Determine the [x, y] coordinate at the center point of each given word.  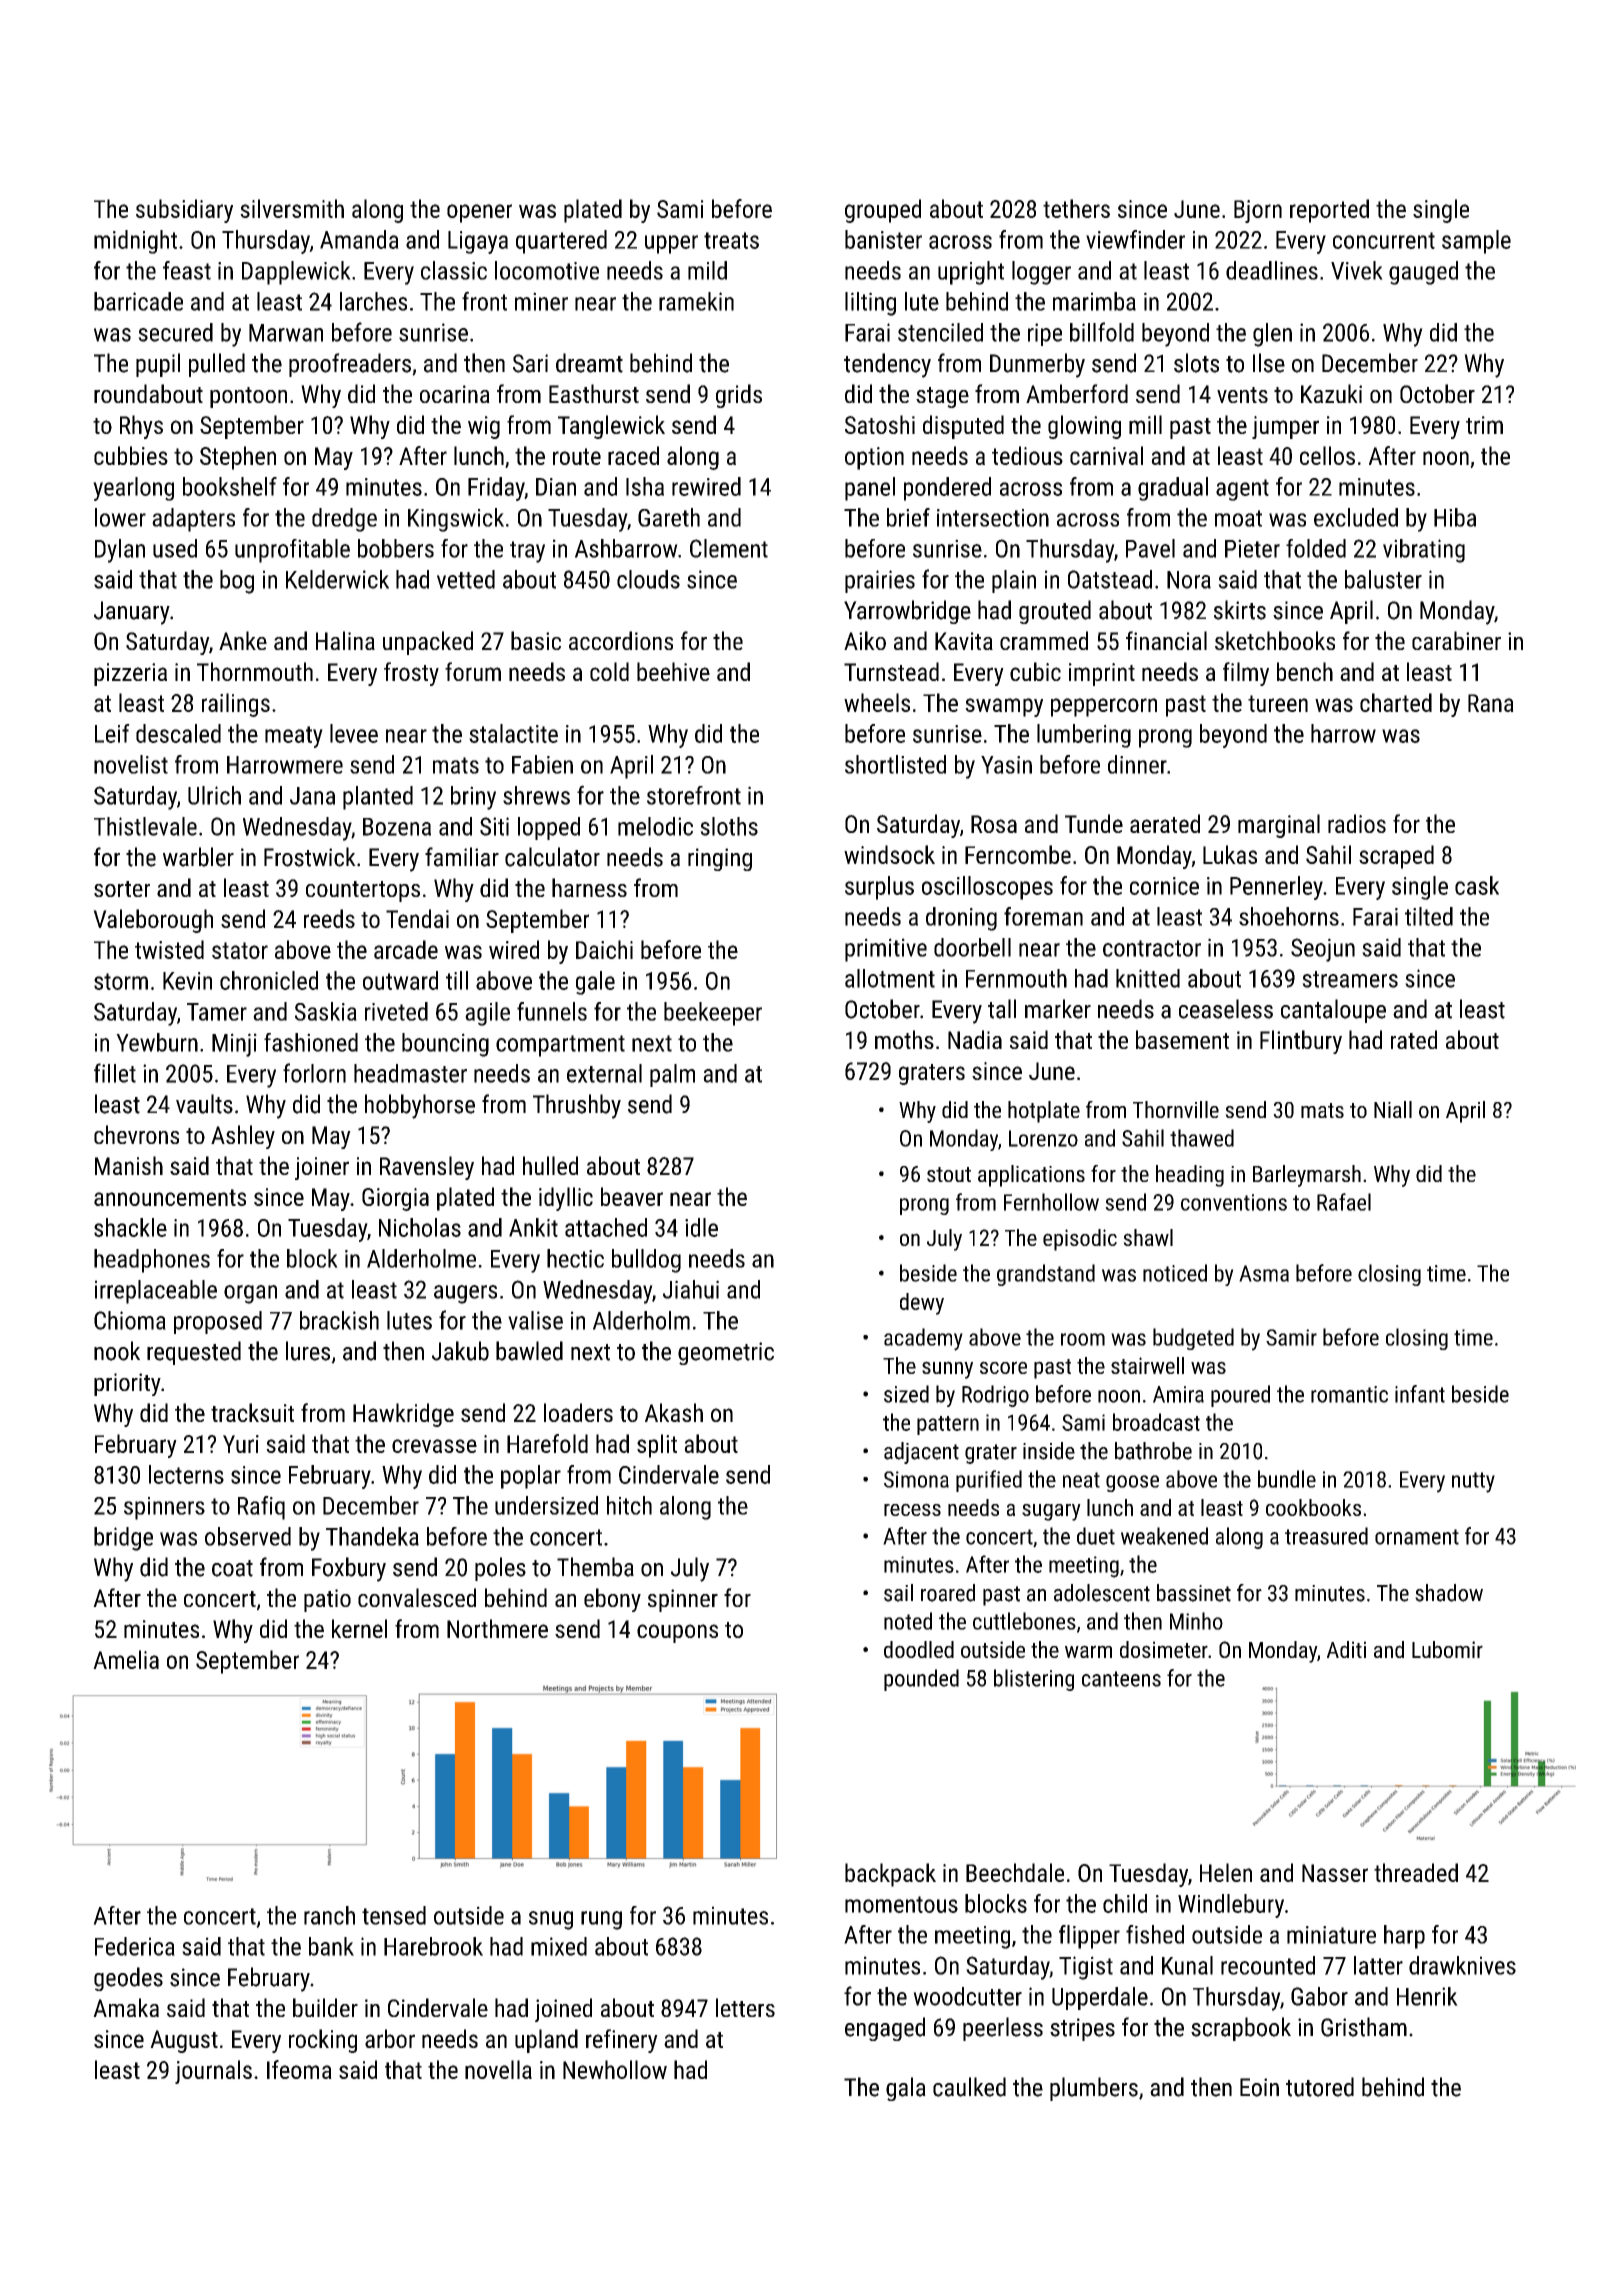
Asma [1264, 1273]
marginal [1279, 826]
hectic [575, 1258]
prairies [880, 581]
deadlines [1272, 270]
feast [187, 270]
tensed [394, 1915]
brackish [339, 1320]
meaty [294, 737]
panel [870, 489]
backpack [890, 1875]
